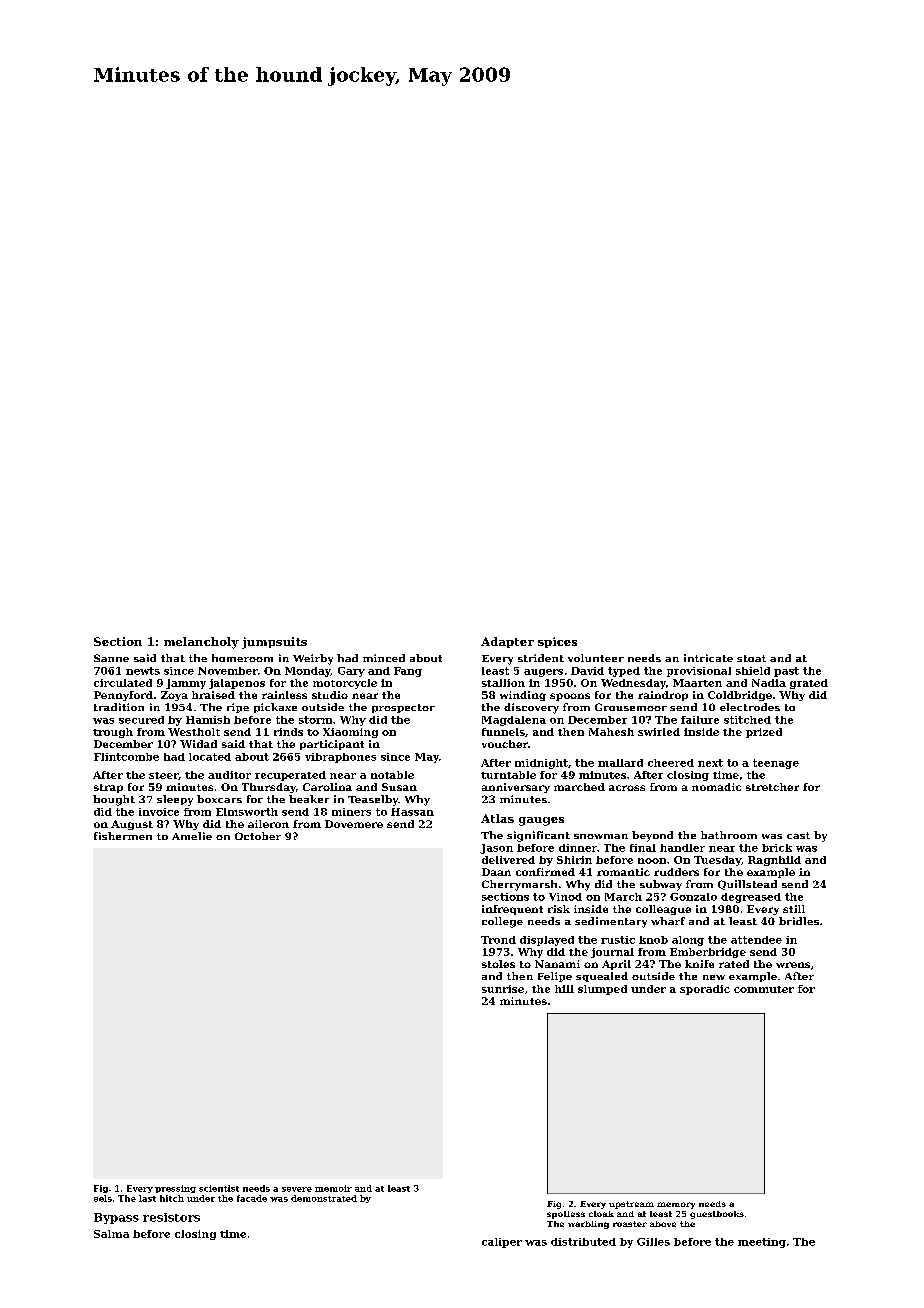 The height and width of the document is (1308, 924). Describe the element at coordinates (175, 1189) in the document. I see `pressing` at that location.
